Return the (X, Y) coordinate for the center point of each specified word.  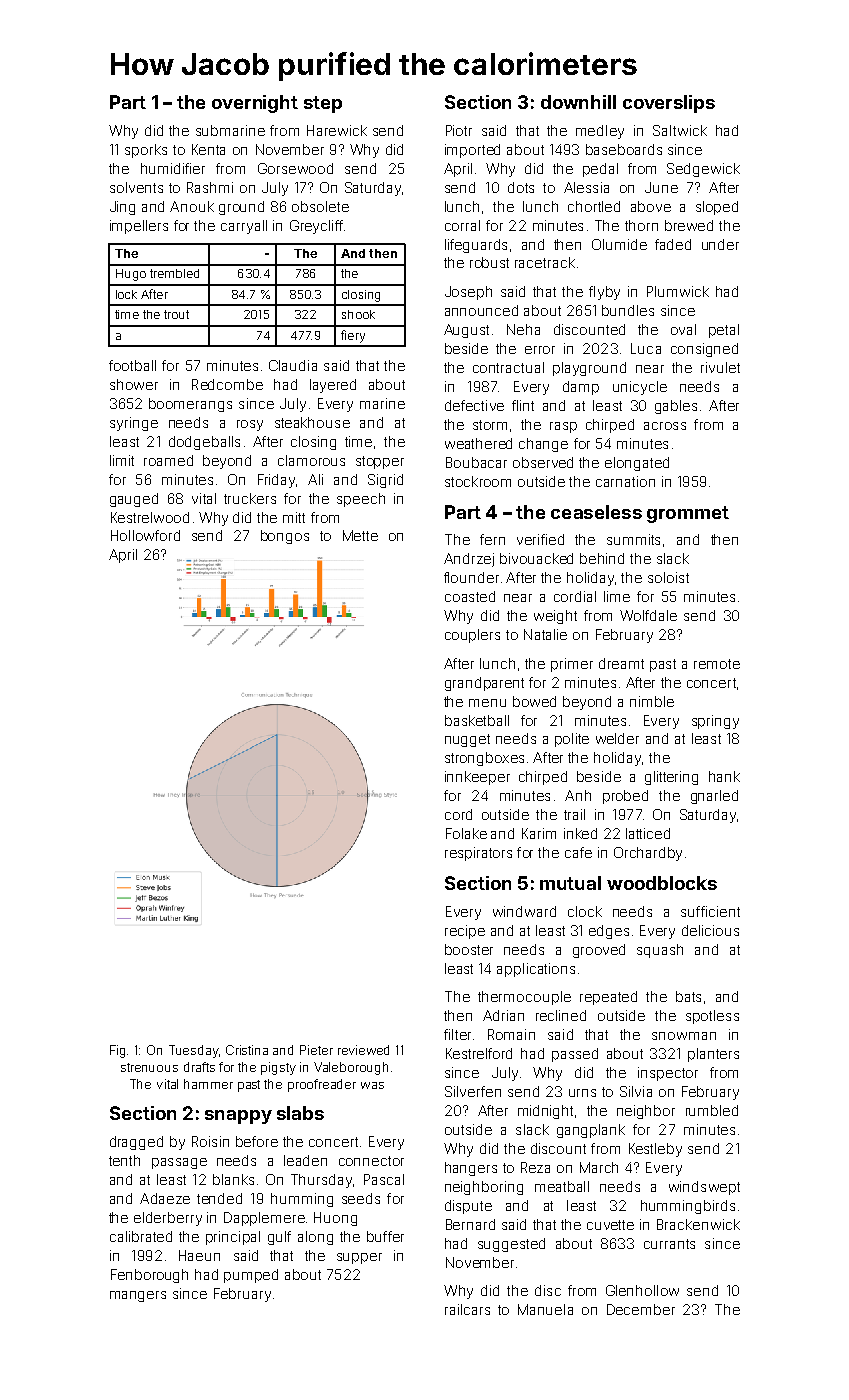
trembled (174, 273)
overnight (255, 104)
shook (358, 314)
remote (717, 664)
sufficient (710, 911)
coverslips (669, 104)
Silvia (636, 1091)
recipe (465, 932)
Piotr (459, 130)
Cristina (247, 1050)
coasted (470, 596)
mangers (138, 1296)
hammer (208, 1084)
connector (371, 1161)
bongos (285, 537)
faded (673, 244)
